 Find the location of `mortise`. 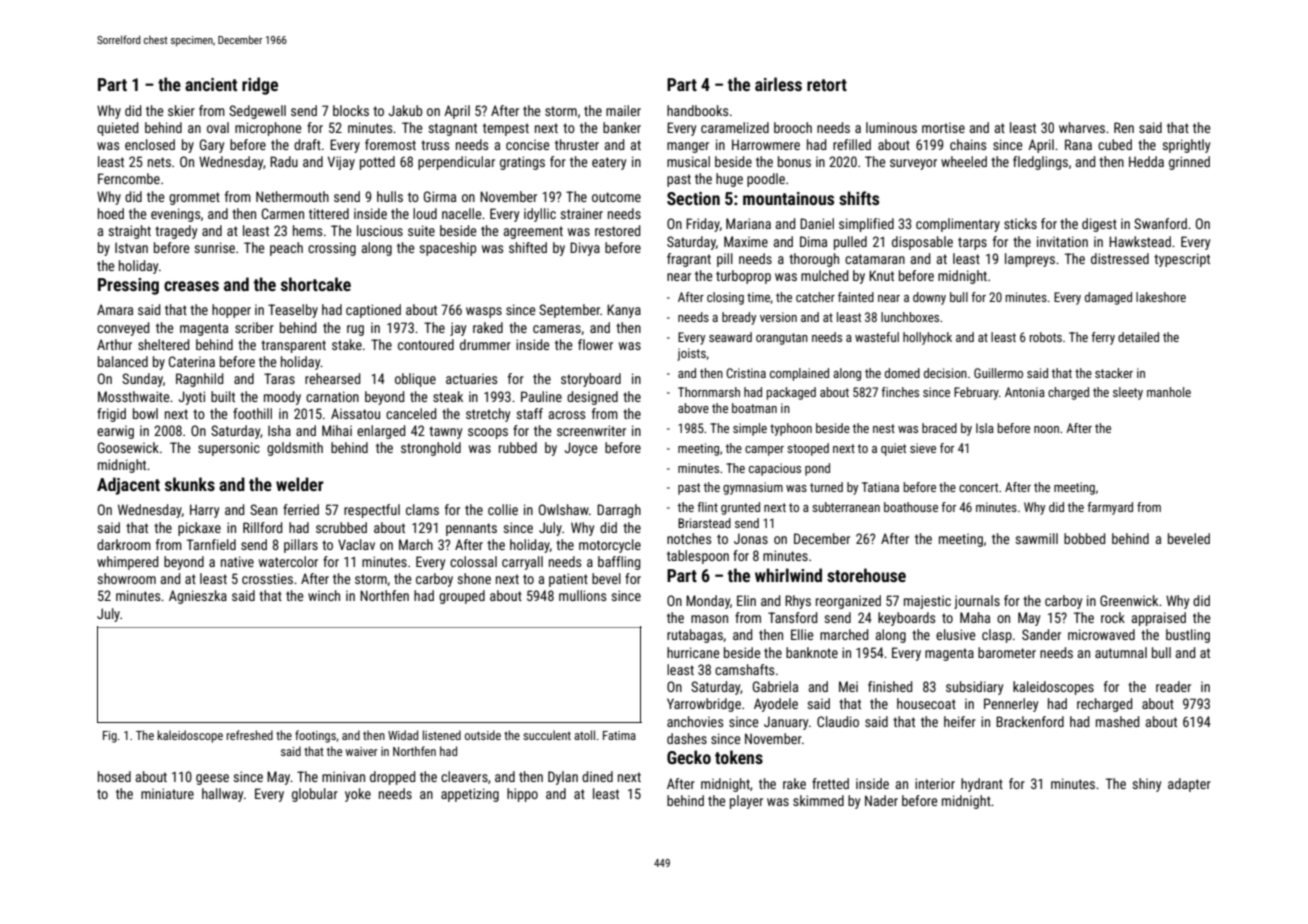

mortise is located at coordinates (943, 128).
